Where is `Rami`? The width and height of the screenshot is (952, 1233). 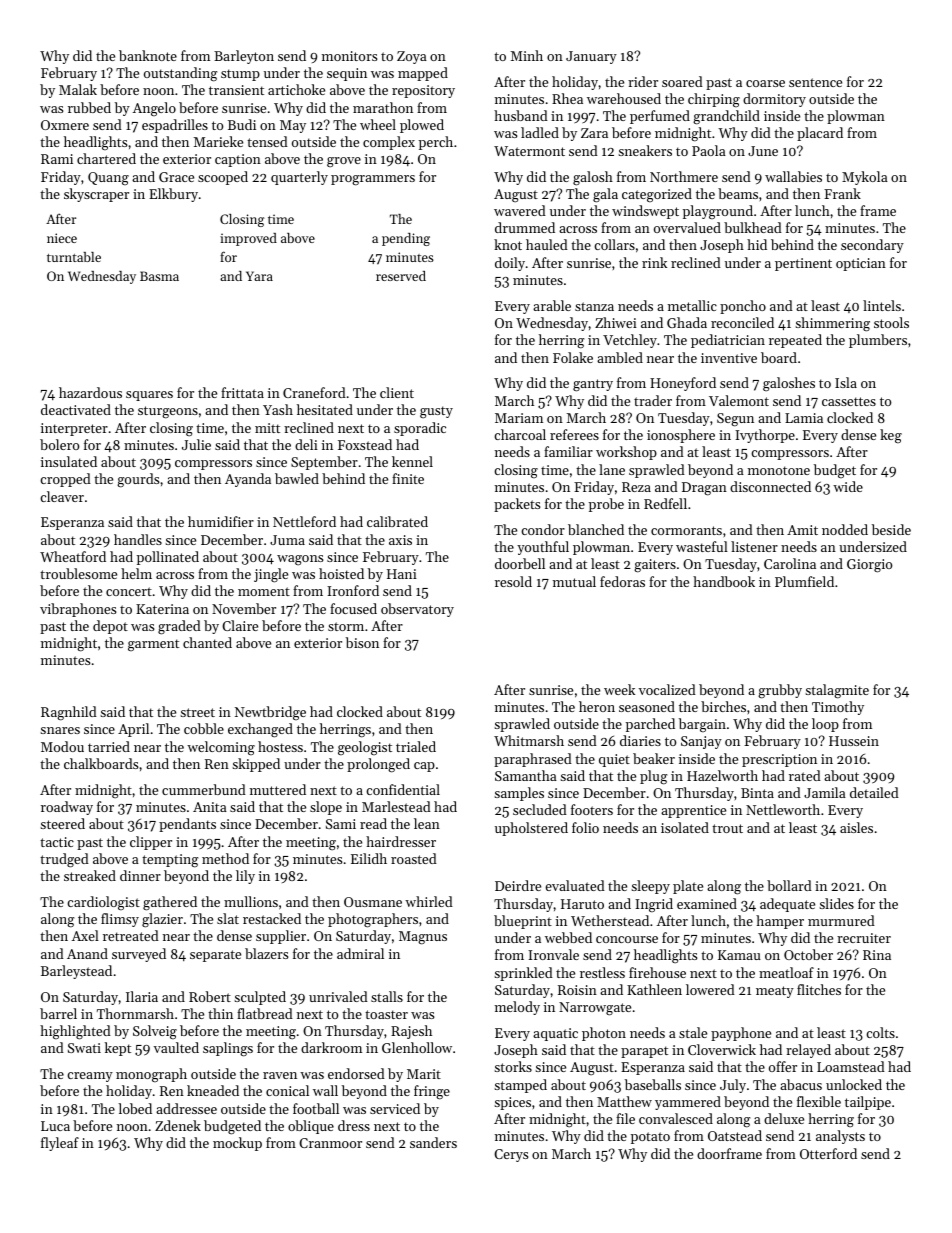 Rami is located at coordinates (57, 159).
